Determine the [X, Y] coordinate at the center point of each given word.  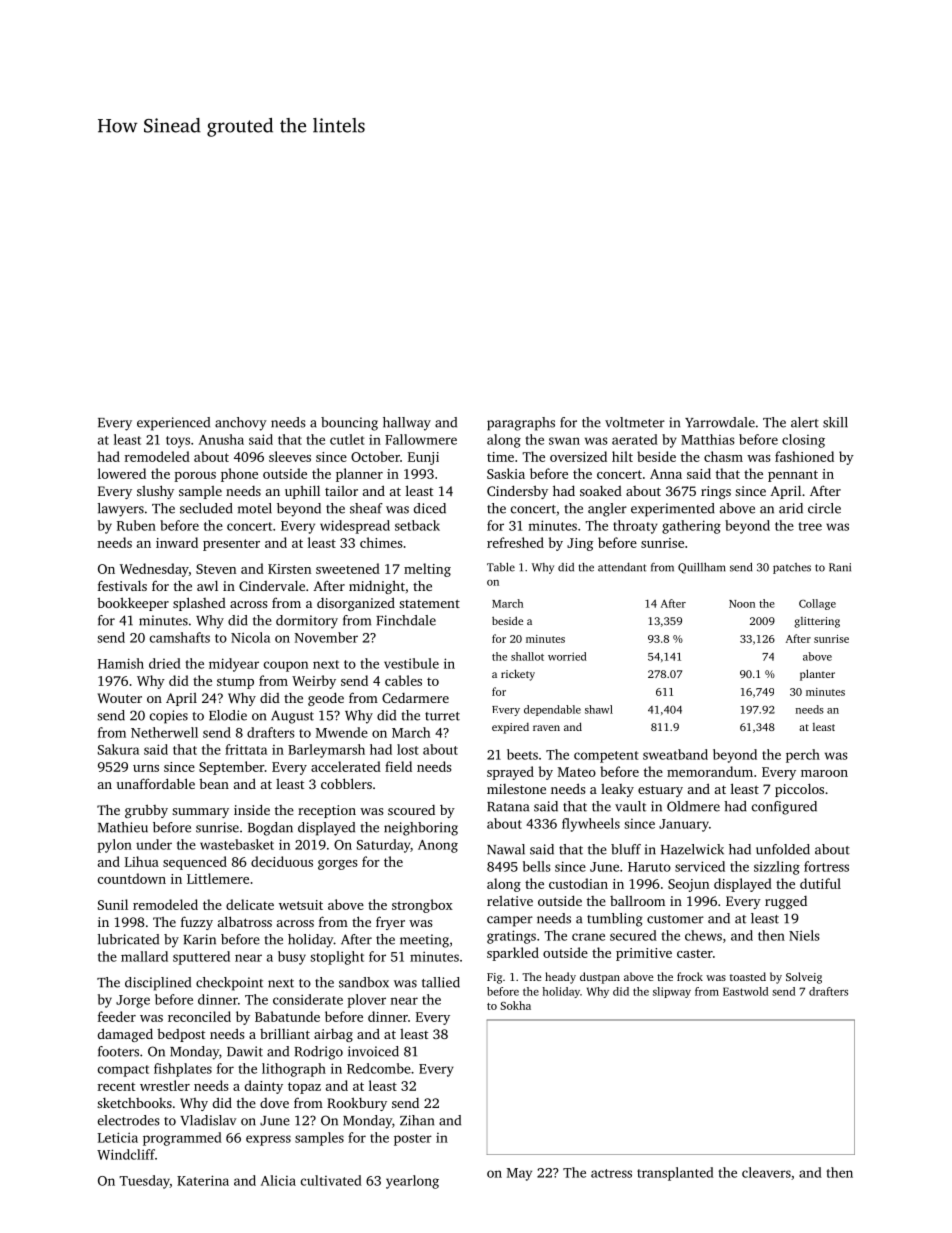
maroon [824, 773]
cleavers [766, 1172]
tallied [441, 982]
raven [546, 728]
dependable [552, 710]
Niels [804, 935]
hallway [407, 424]
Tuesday [144, 1182]
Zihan [417, 1120]
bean [214, 783]
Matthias [708, 439]
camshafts [180, 637]
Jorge [133, 1001]
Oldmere [693, 806]
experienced [173, 424]
